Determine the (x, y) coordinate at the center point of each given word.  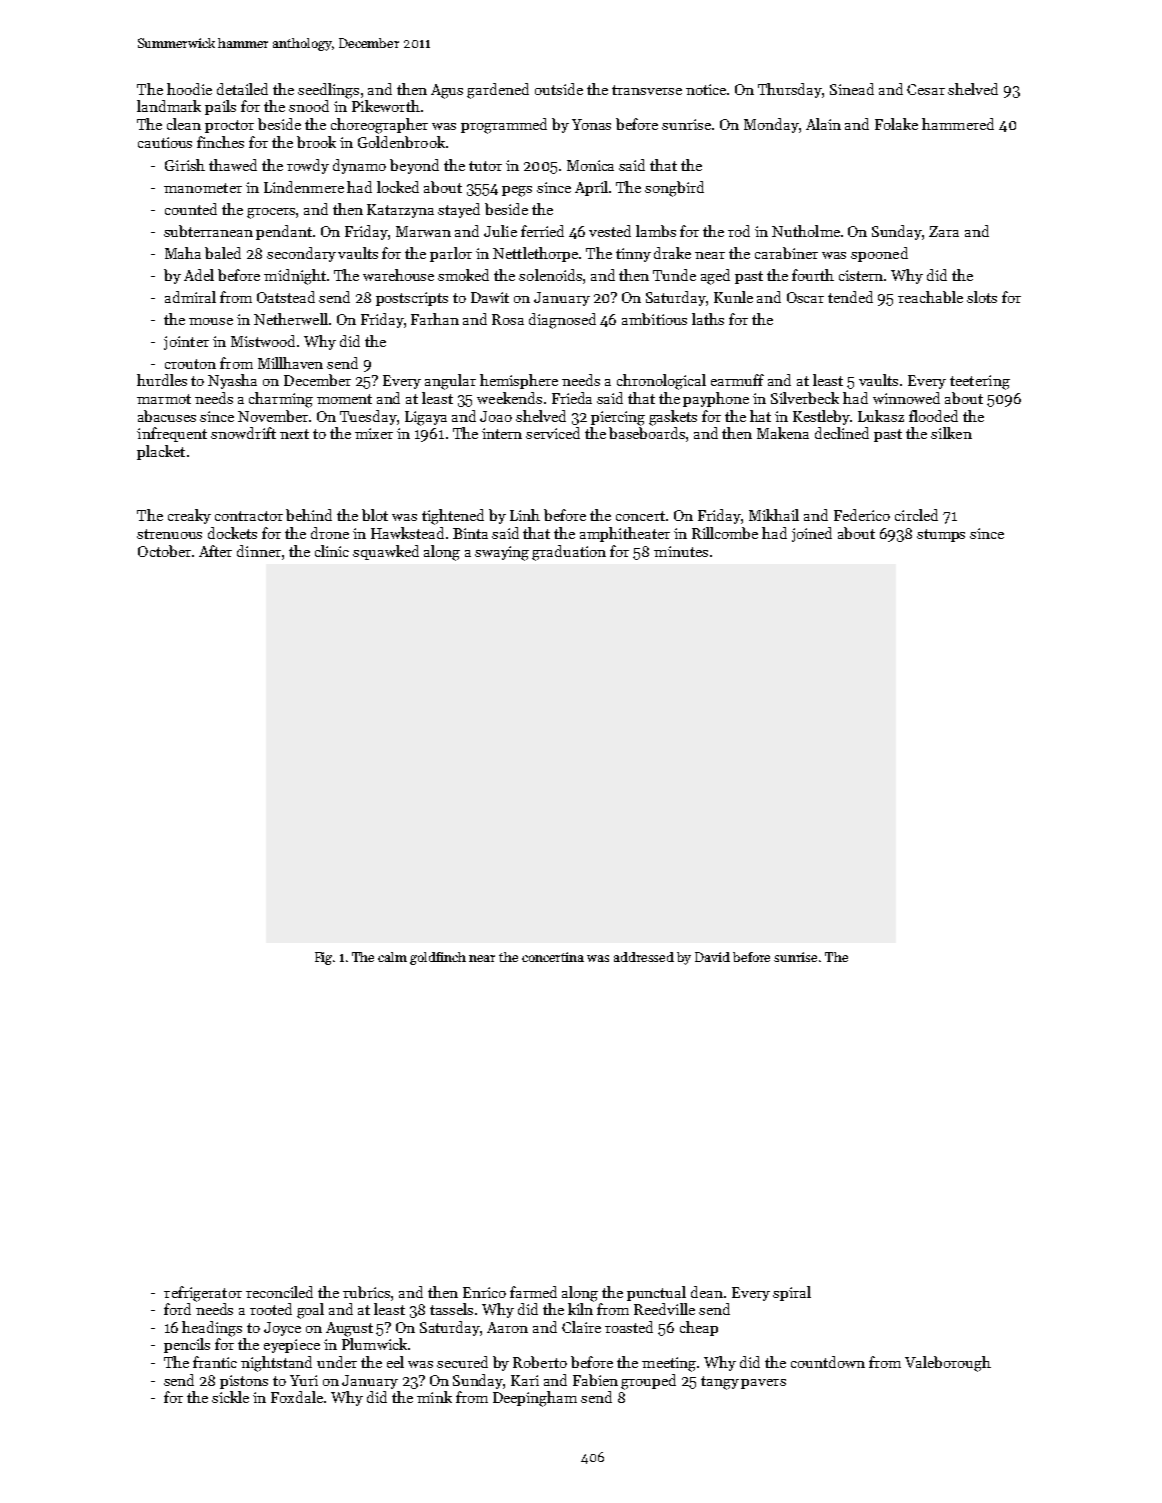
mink (434, 1397)
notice (706, 89)
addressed (644, 957)
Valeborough (948, 1364)
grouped (648, 1382)
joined (812, 534)
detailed (242, 89)
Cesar (926, 89)
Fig (323, 958)
